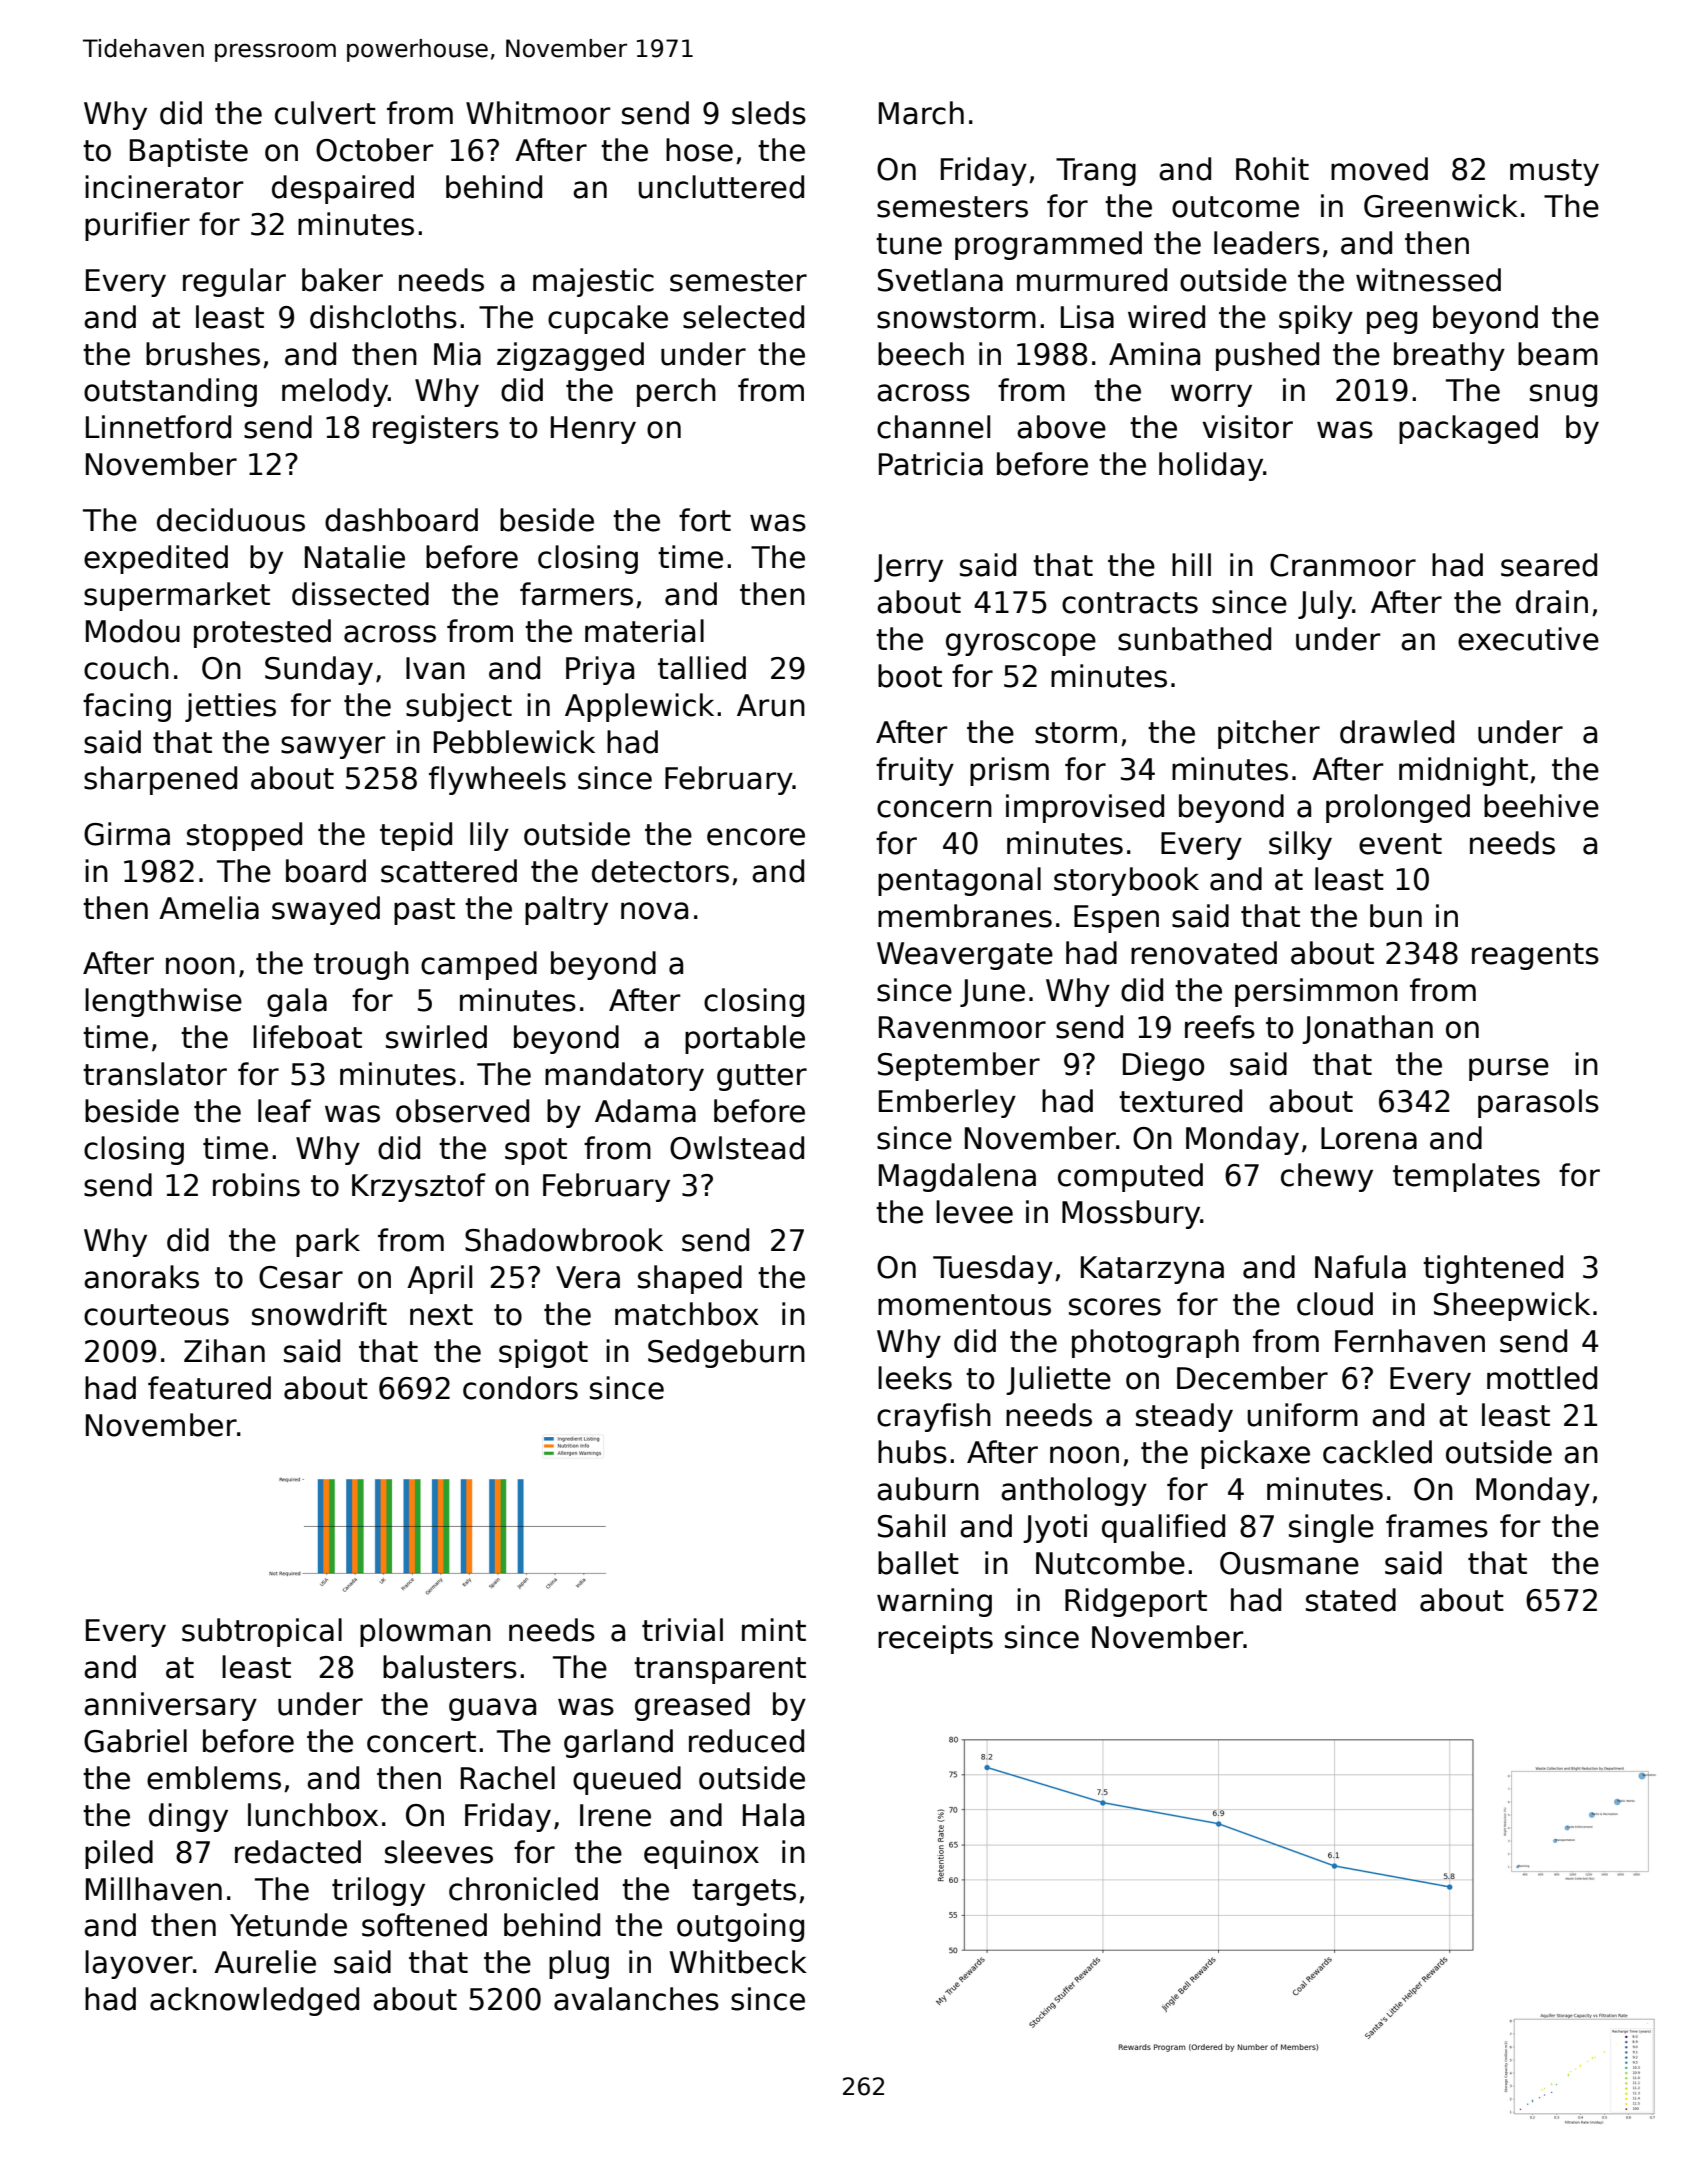 The height and width of the screenshot is (2178, 1683). Describe the element at coordinates (1468, 429) in the screenshot. I see `packaged` at that location.
